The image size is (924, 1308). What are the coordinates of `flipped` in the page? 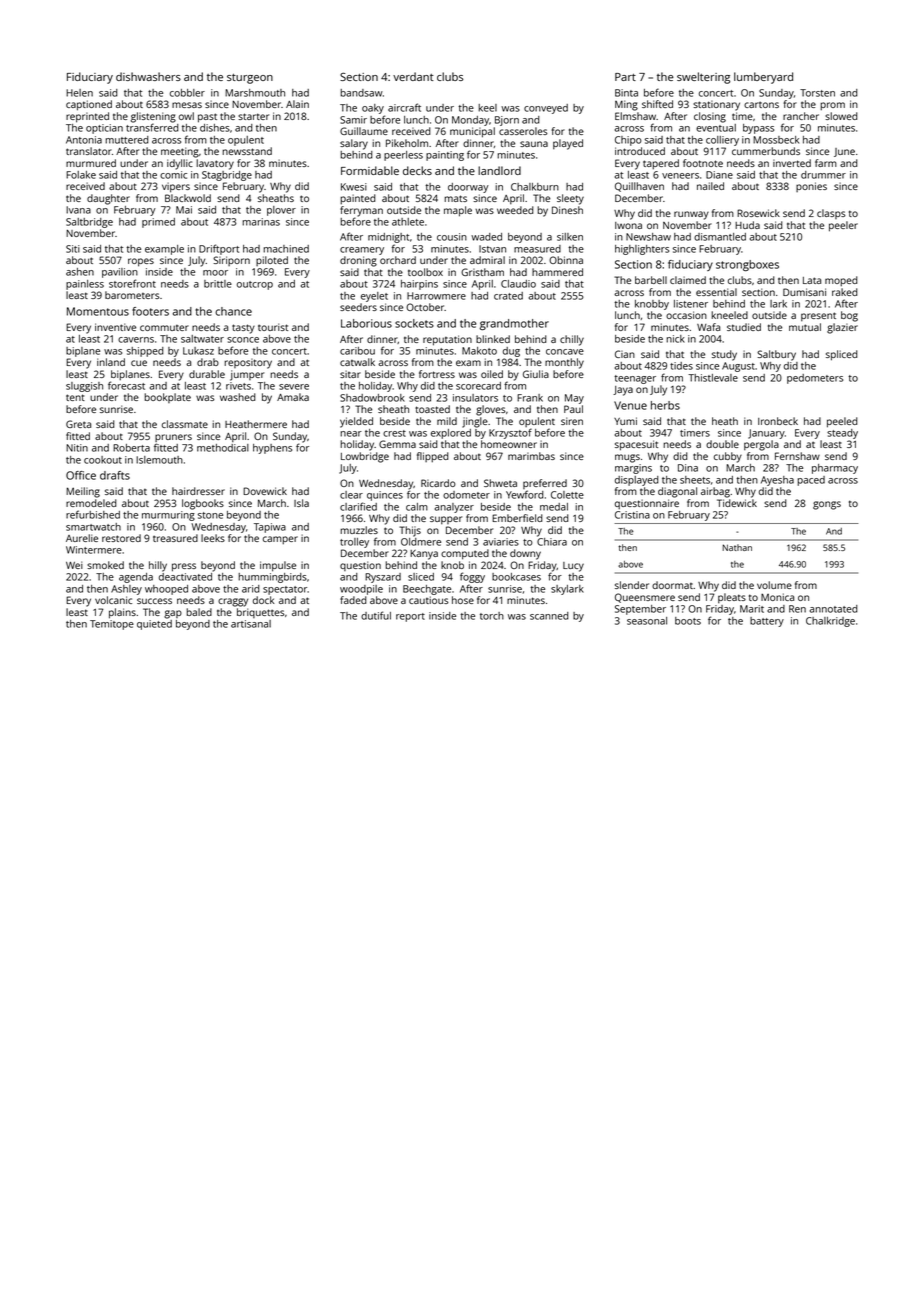 It's located at (433, 457).
